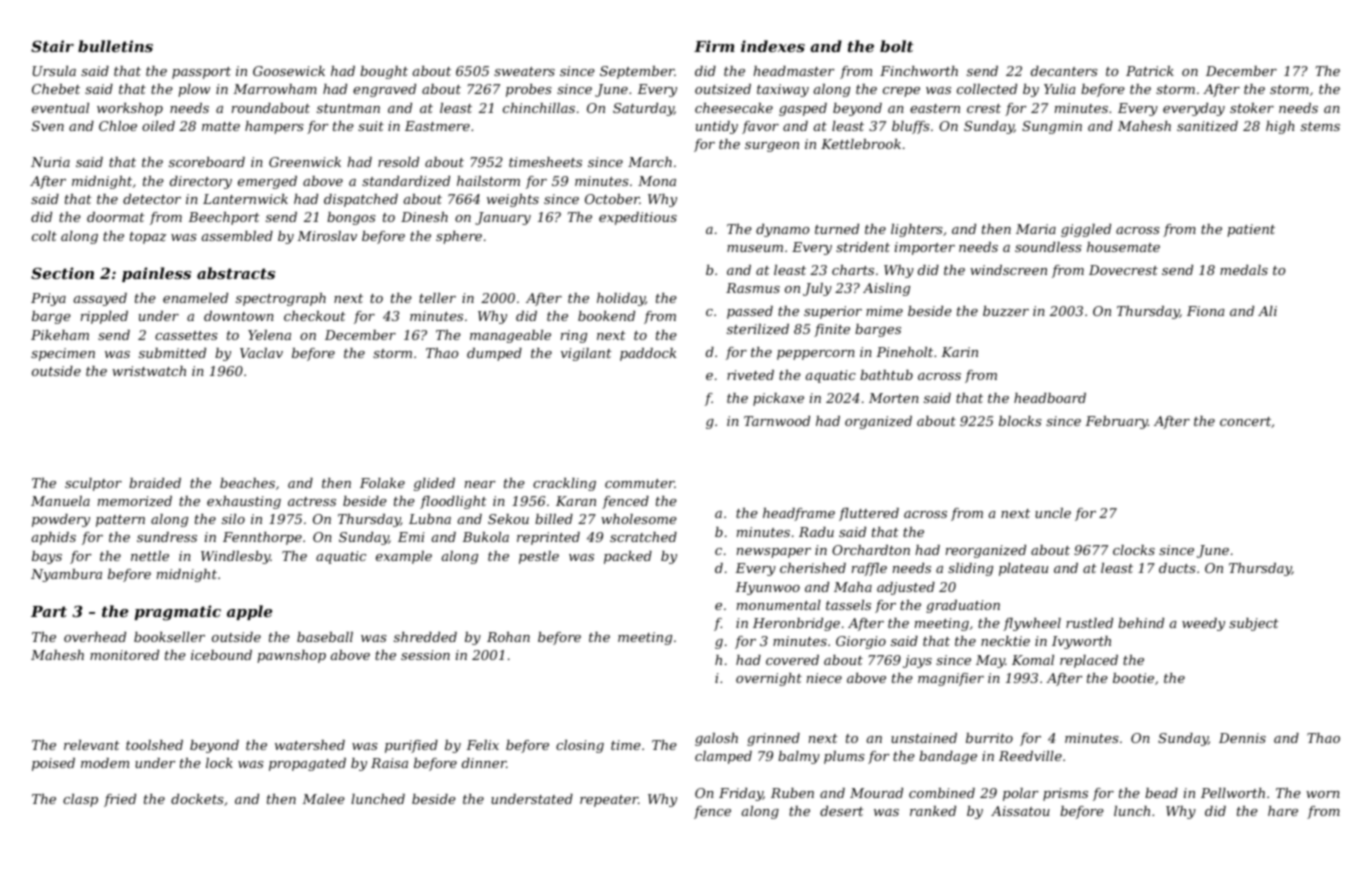 The height and width of the screenshot is (887, 1372). I want to click on teller, so click(437, 298).
